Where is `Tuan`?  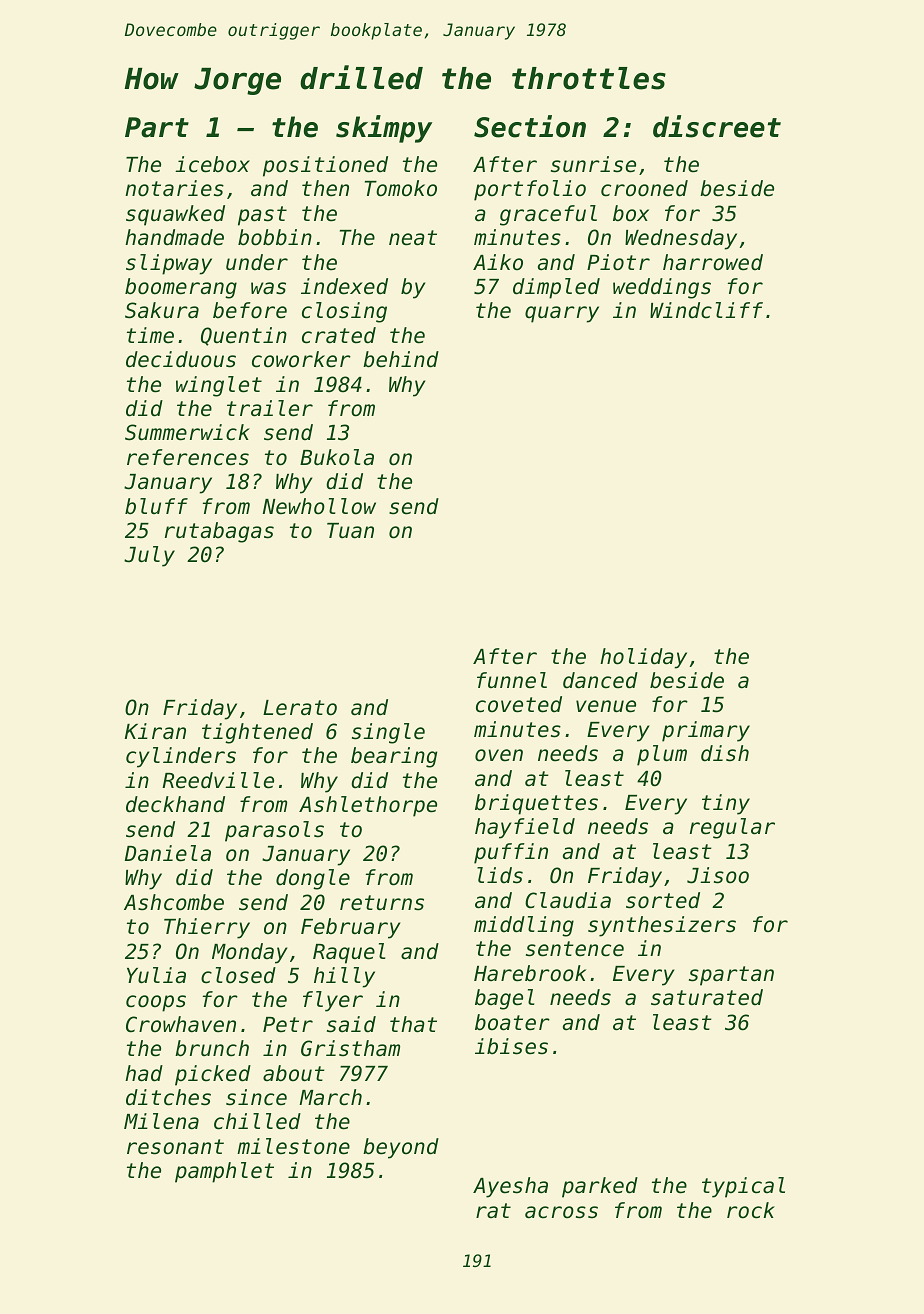
Tuan is located at coordinates (350, 531).
